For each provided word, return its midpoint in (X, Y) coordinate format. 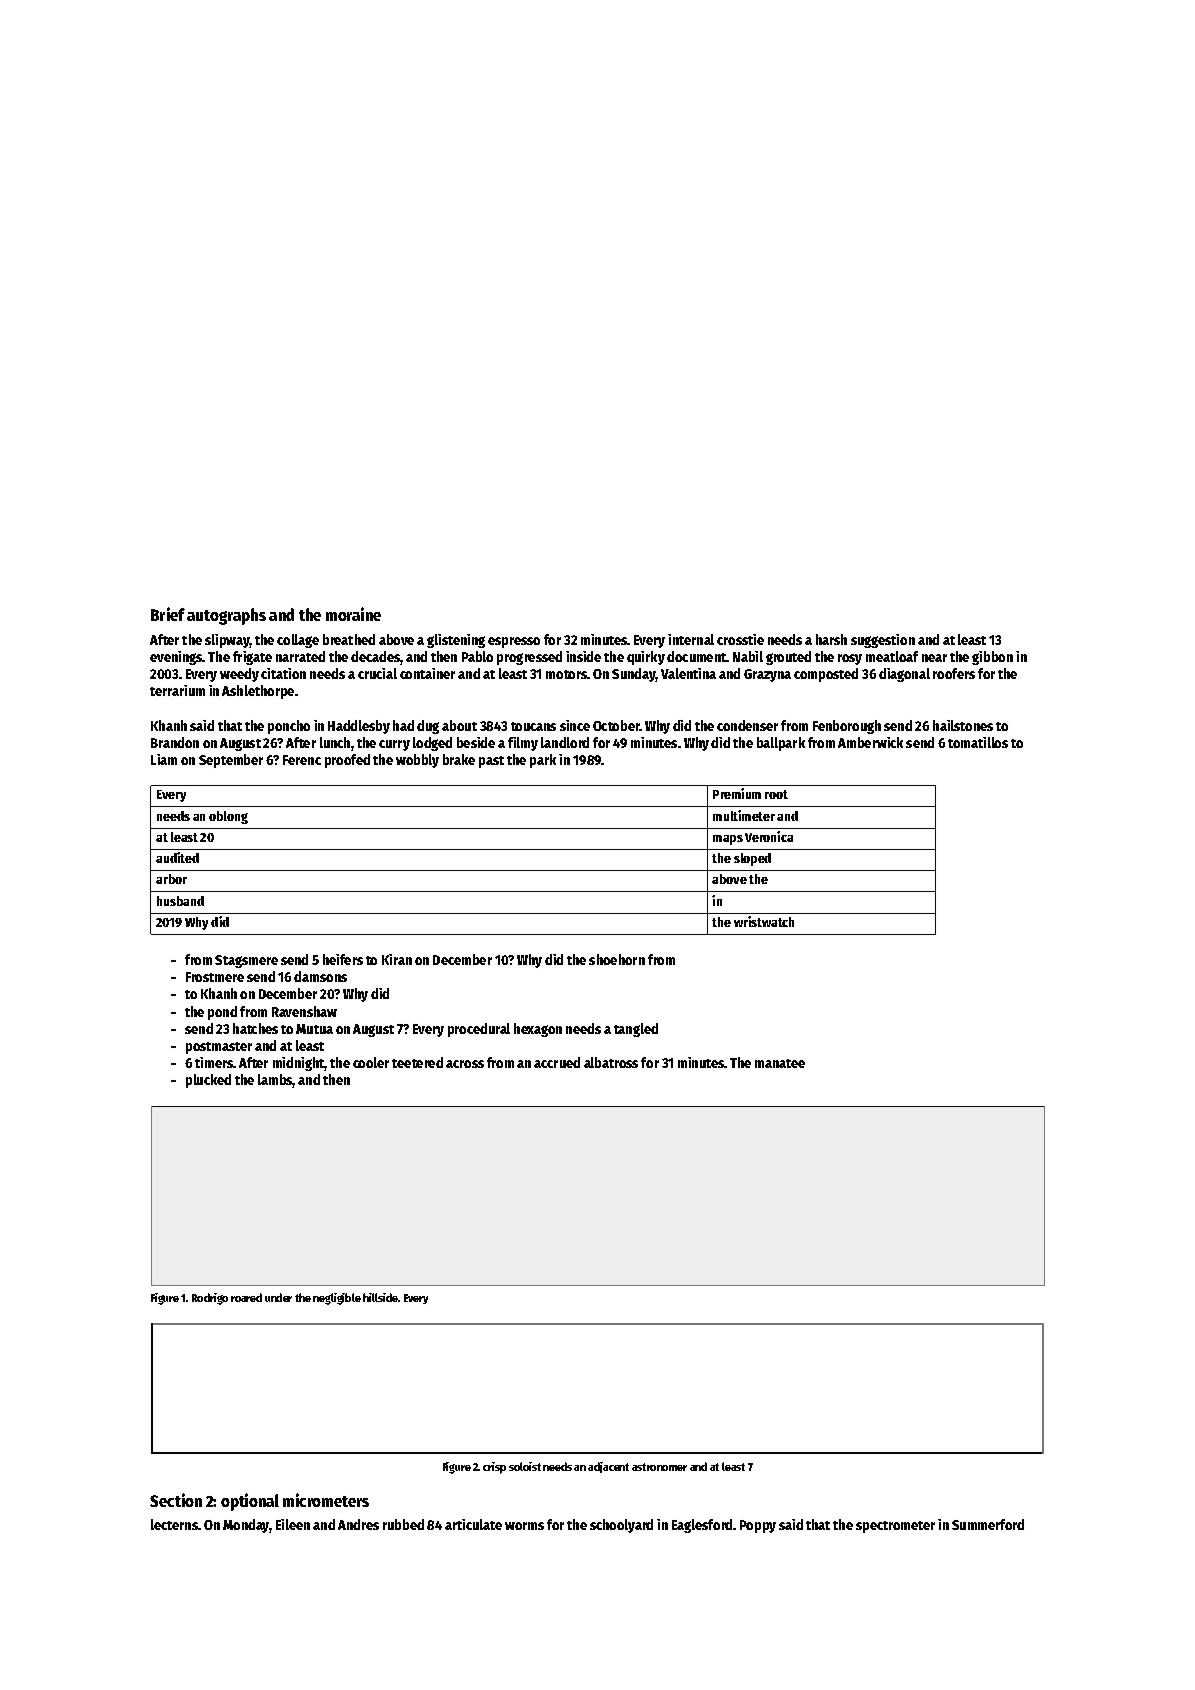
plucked (208, 1081)
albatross (611, 1062)
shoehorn (617, 959)
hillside (380, 1297)
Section (176, 1500)
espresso (514, 642)
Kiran (397, 959)
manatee (780, 1063)
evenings (176, 658)
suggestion (883, 641)
